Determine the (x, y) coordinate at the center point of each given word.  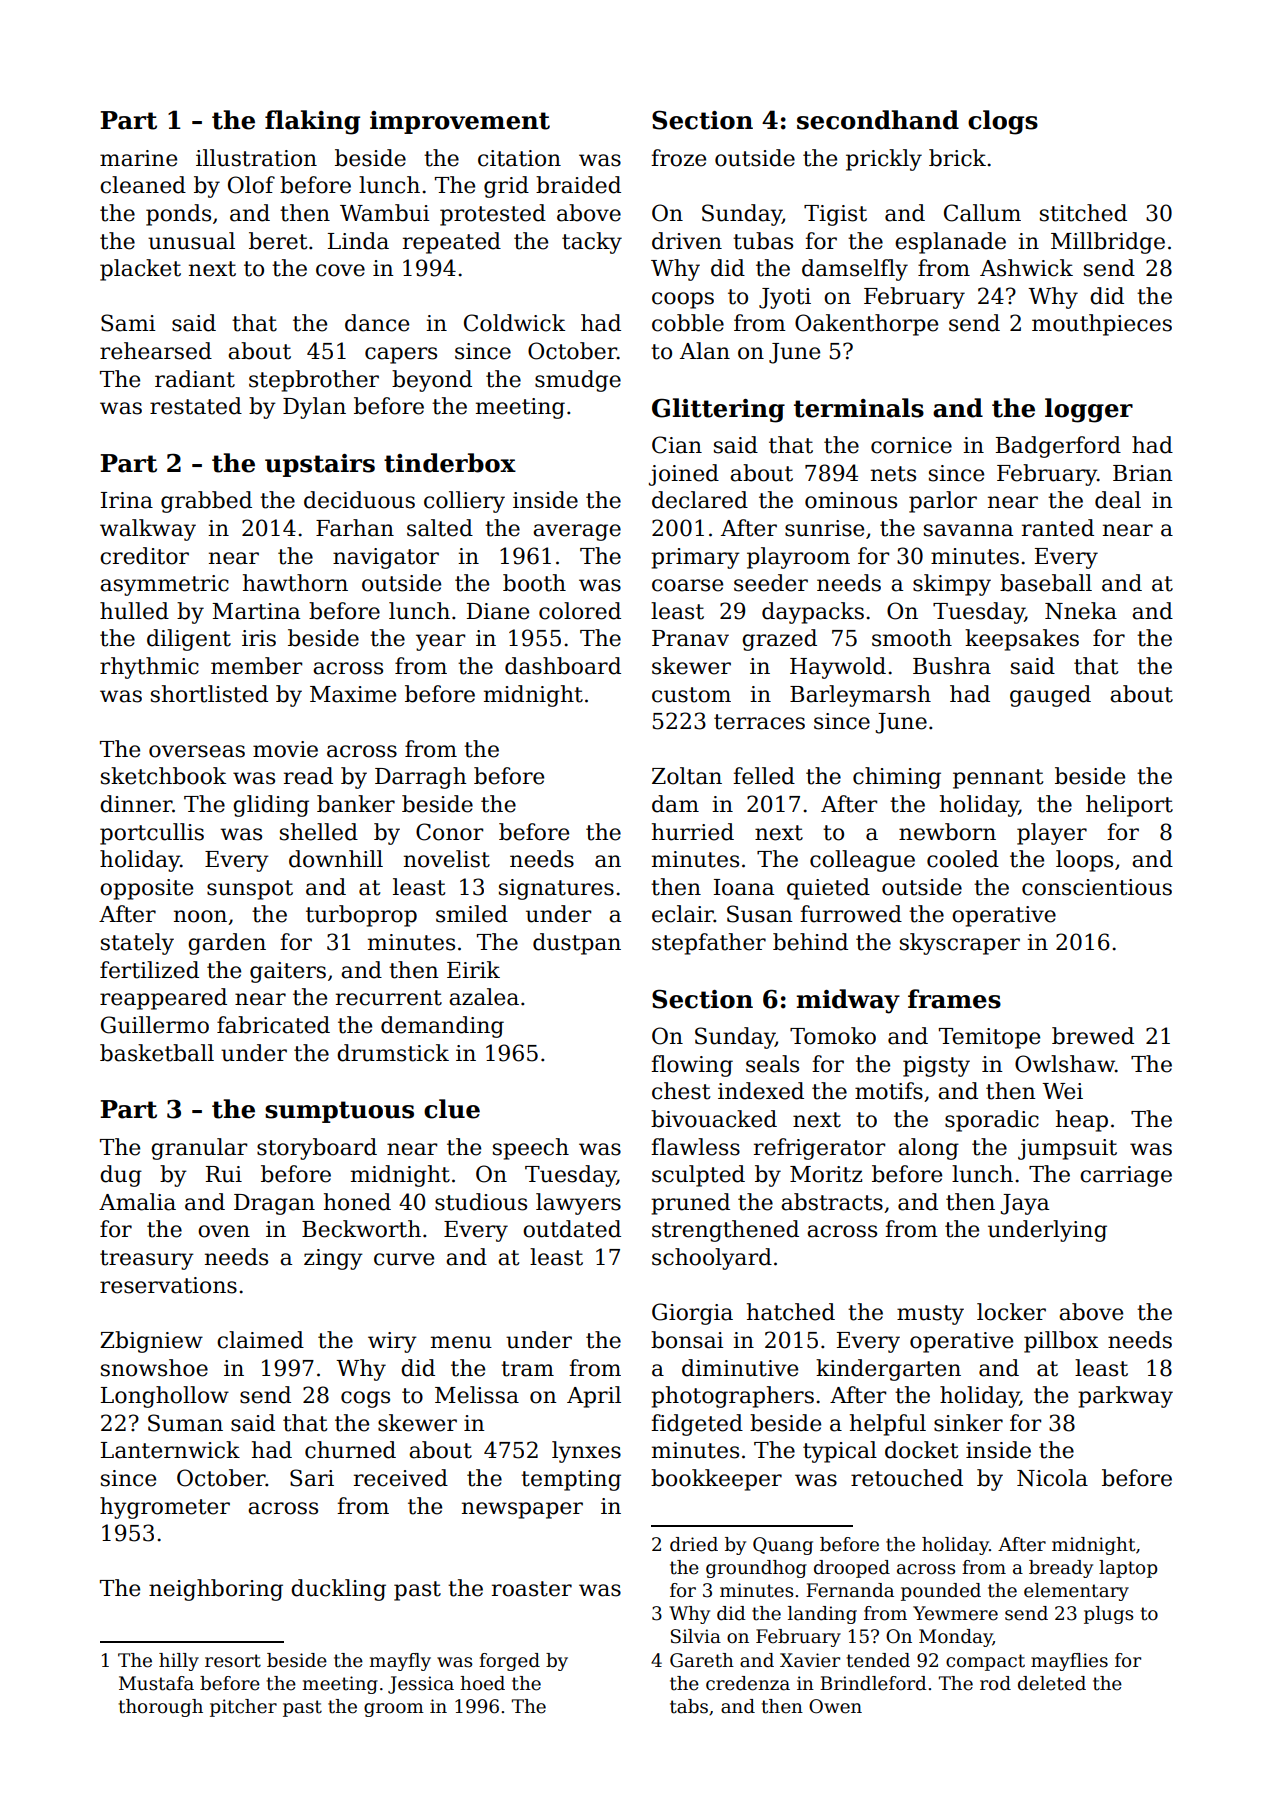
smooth (912, 638)
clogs (1003, 122)
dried (694, 1544)
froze (678, 158)
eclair (683, 914)
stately (137, 944)
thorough (160, 1708)
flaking (312, 122)
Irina (127, 500)
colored (580, 611)
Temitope (989, 1038)
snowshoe (154, 1368)
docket (921, 1450)
